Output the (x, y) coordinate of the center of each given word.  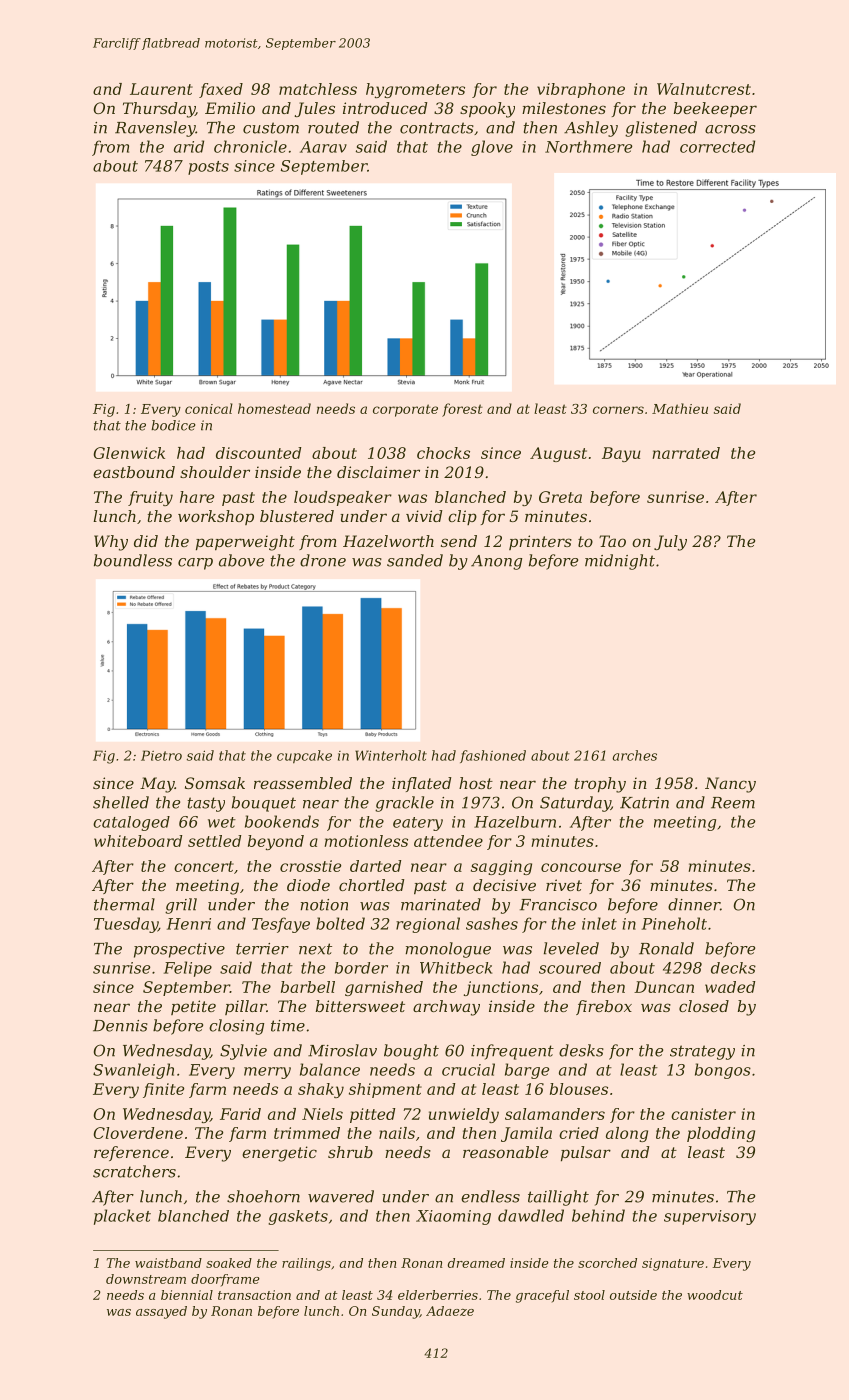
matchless (318, 89)
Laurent (161, 89)
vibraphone (581, 90)
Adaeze (450, 1311)
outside (633, 1295)
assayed (161, 1312)
